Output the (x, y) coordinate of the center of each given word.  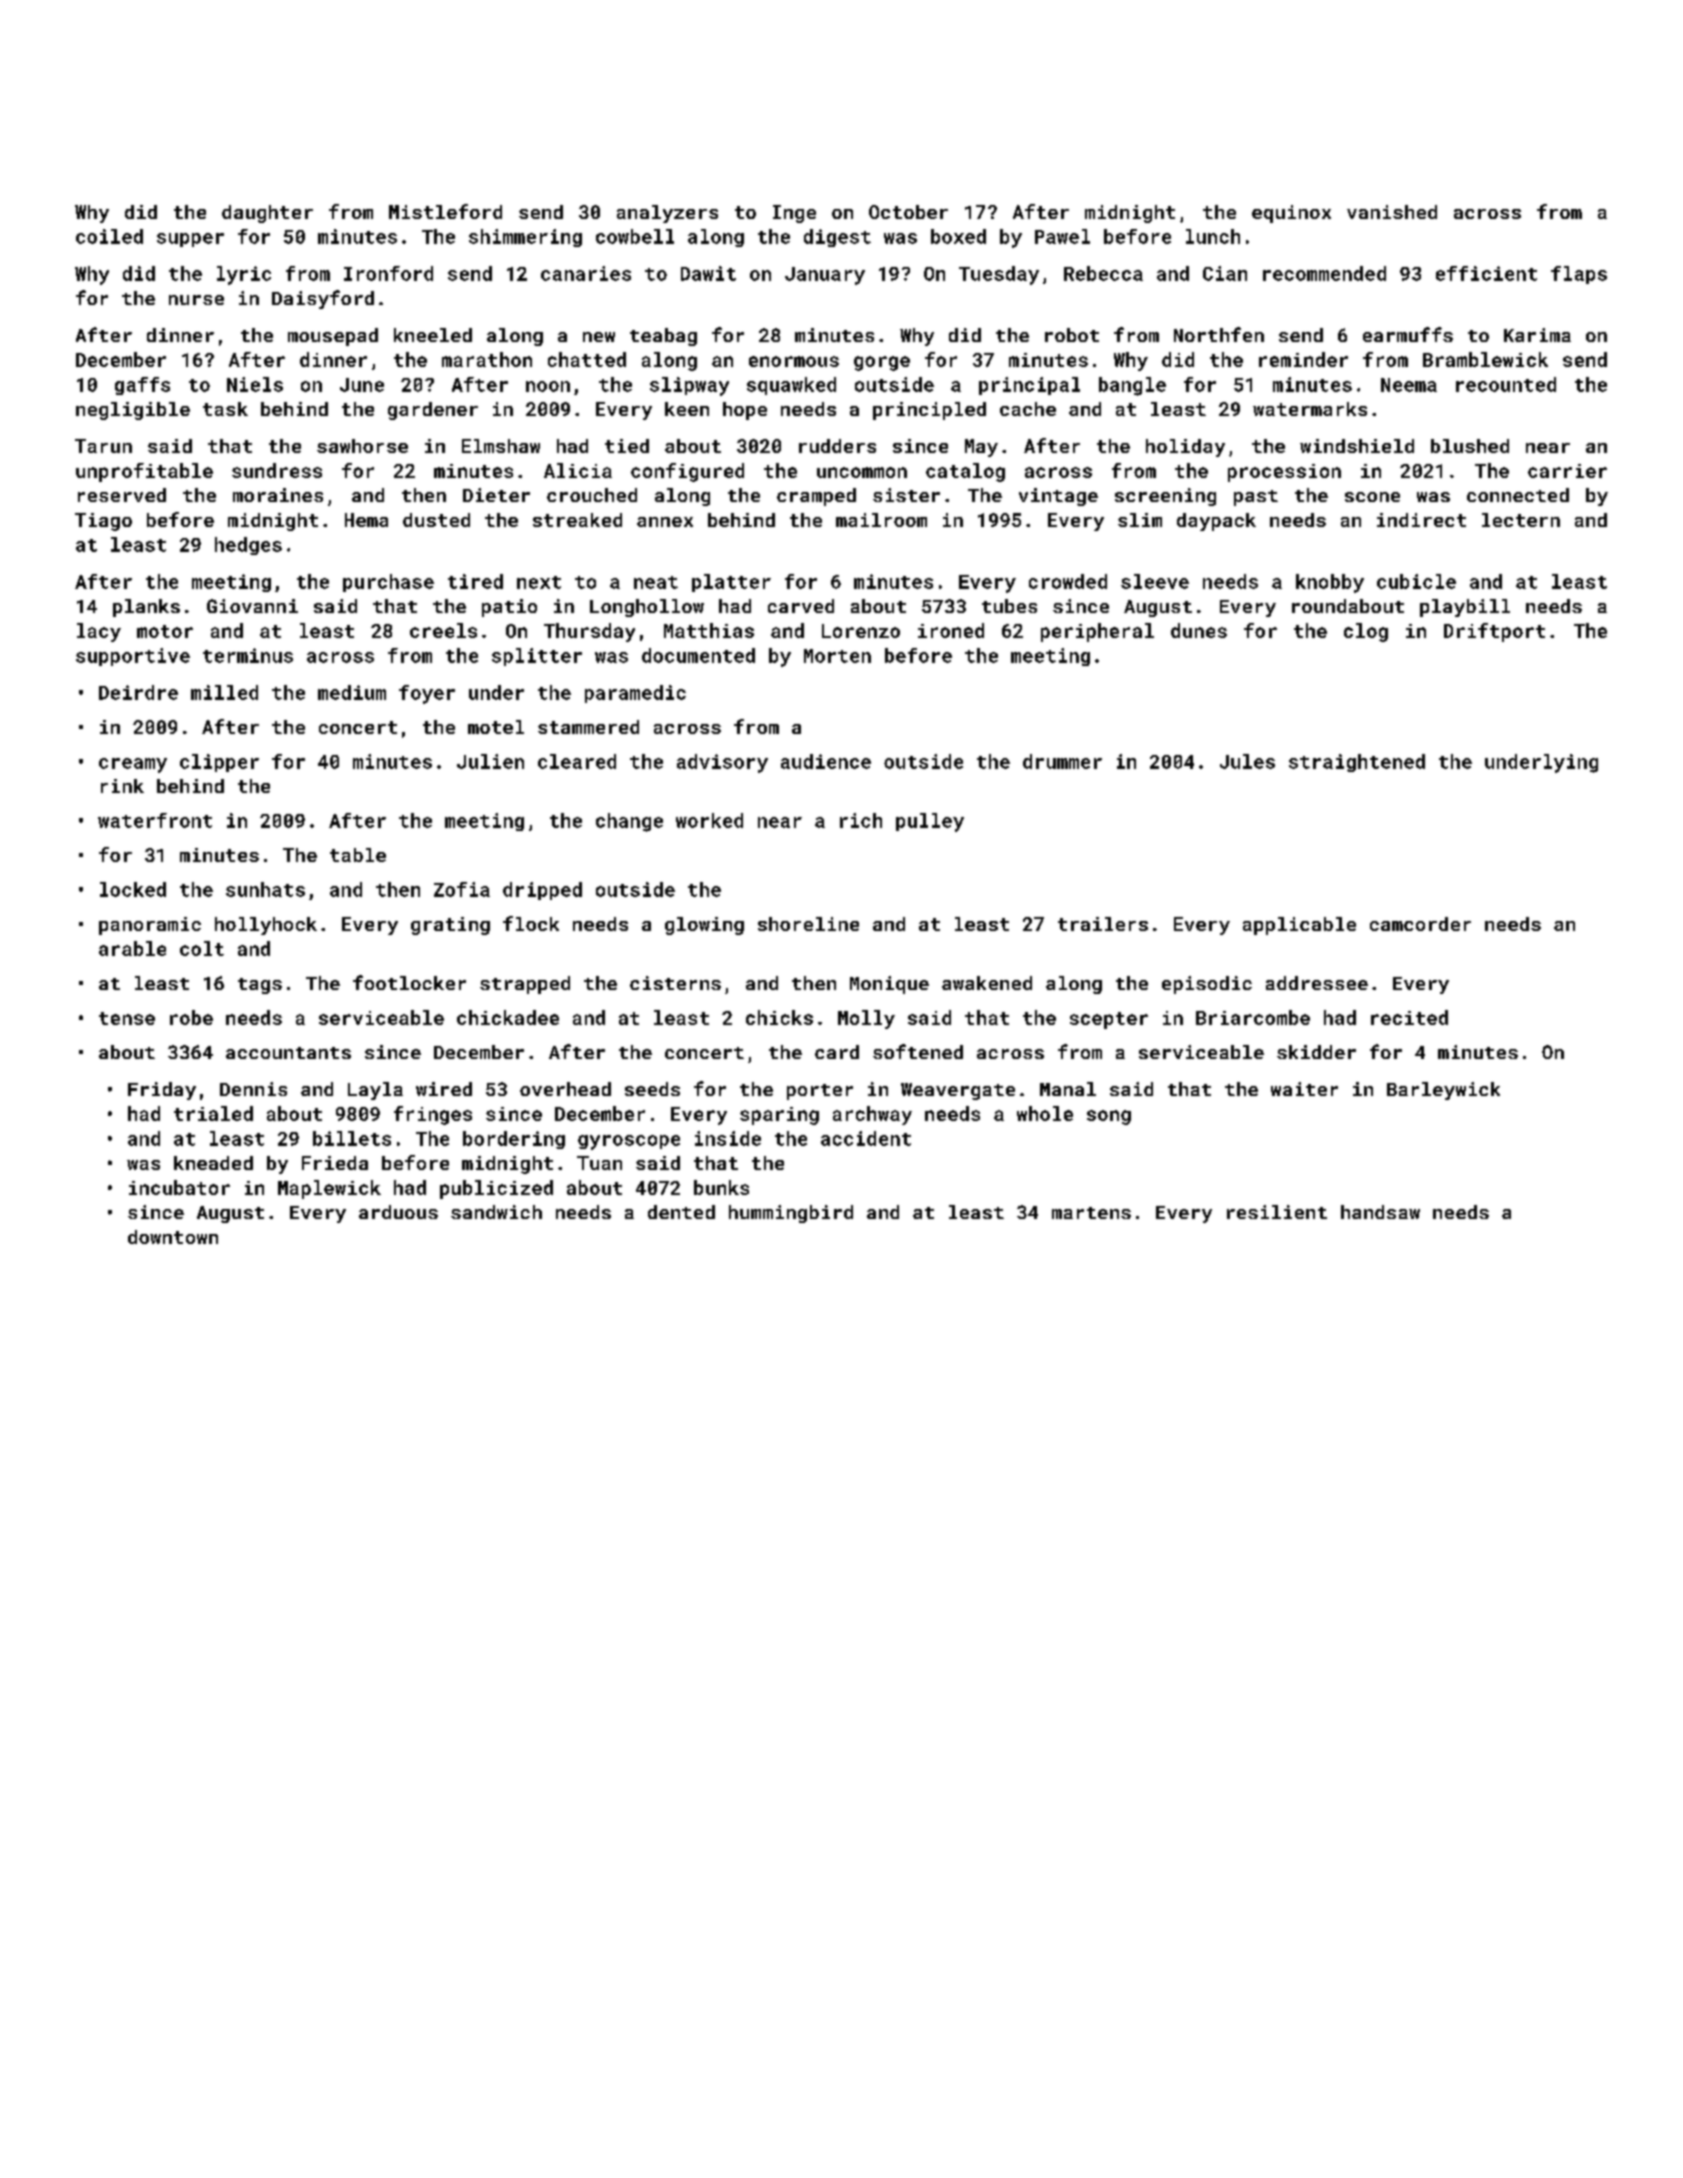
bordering (514, 1140)
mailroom (881, 520)
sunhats (265, 889)
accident (866, 1138)
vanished (1392, 212)
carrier (1567, 471)
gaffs (142, 386)
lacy (99, 632)
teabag (663, 337)
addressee (1317, 983)
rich (861, 820)
